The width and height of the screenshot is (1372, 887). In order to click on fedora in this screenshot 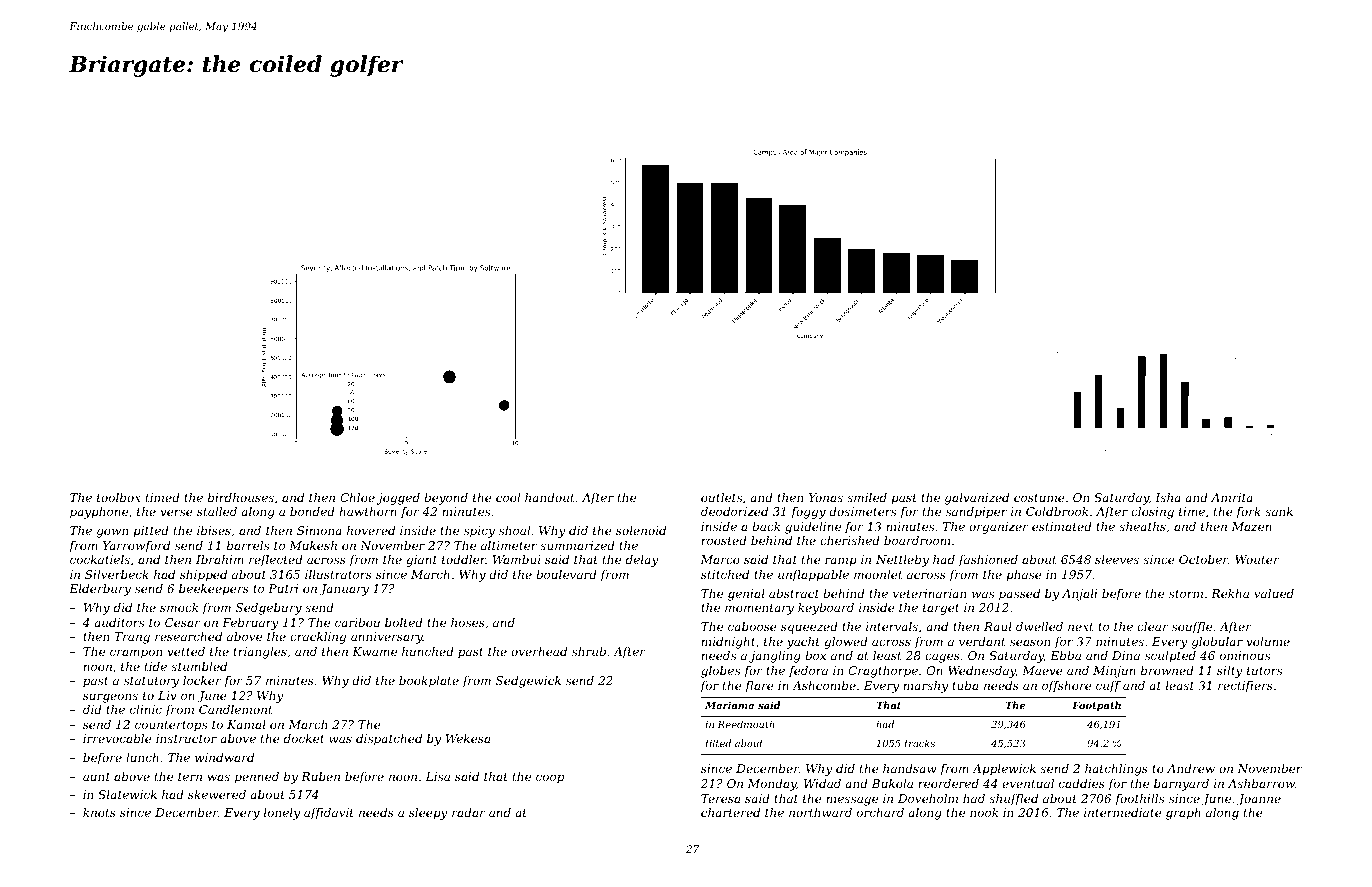, I will do `click(808, 672)`.
